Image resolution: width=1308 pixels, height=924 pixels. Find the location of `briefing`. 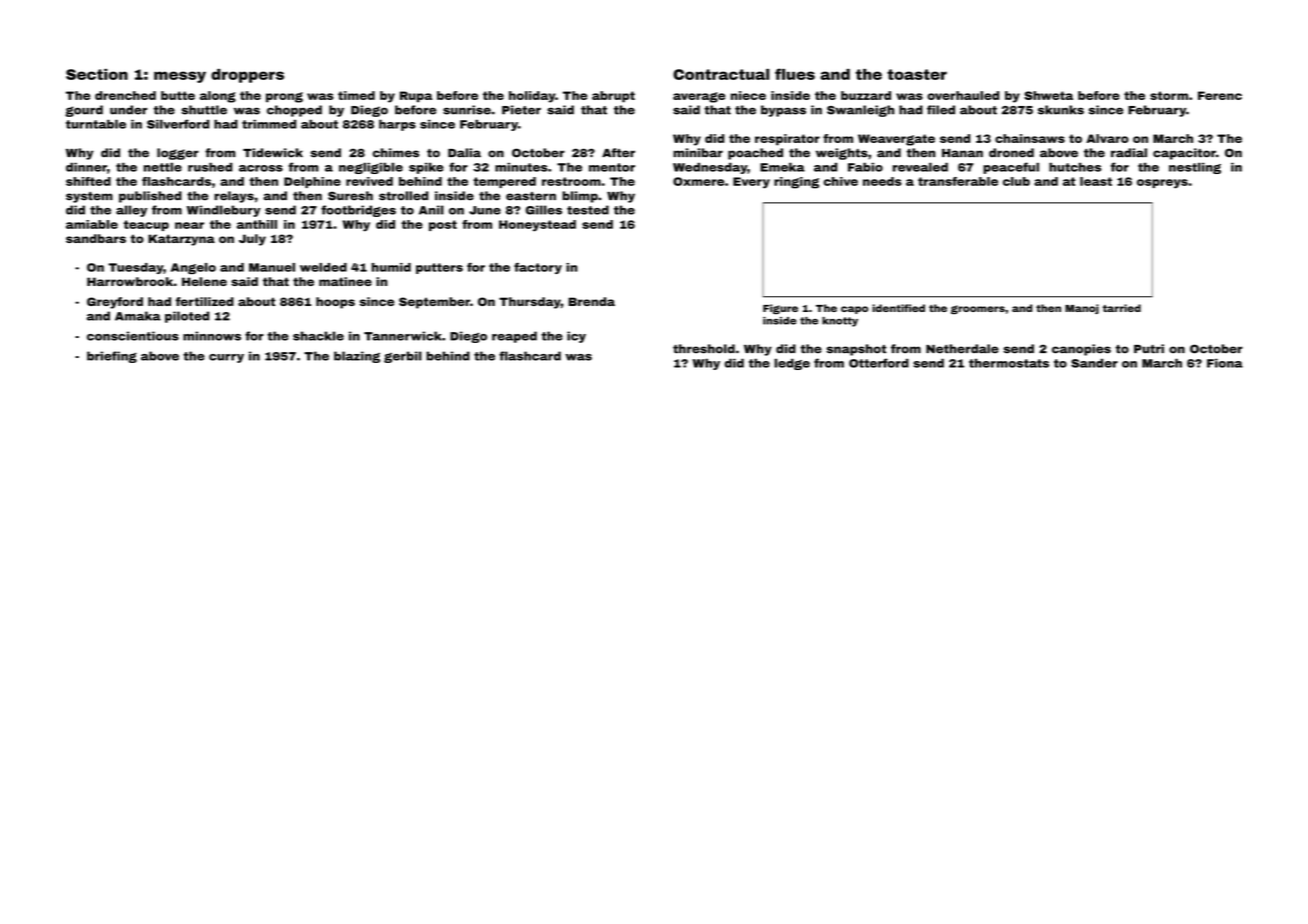

briefing is located at coordinates (112, 357).
